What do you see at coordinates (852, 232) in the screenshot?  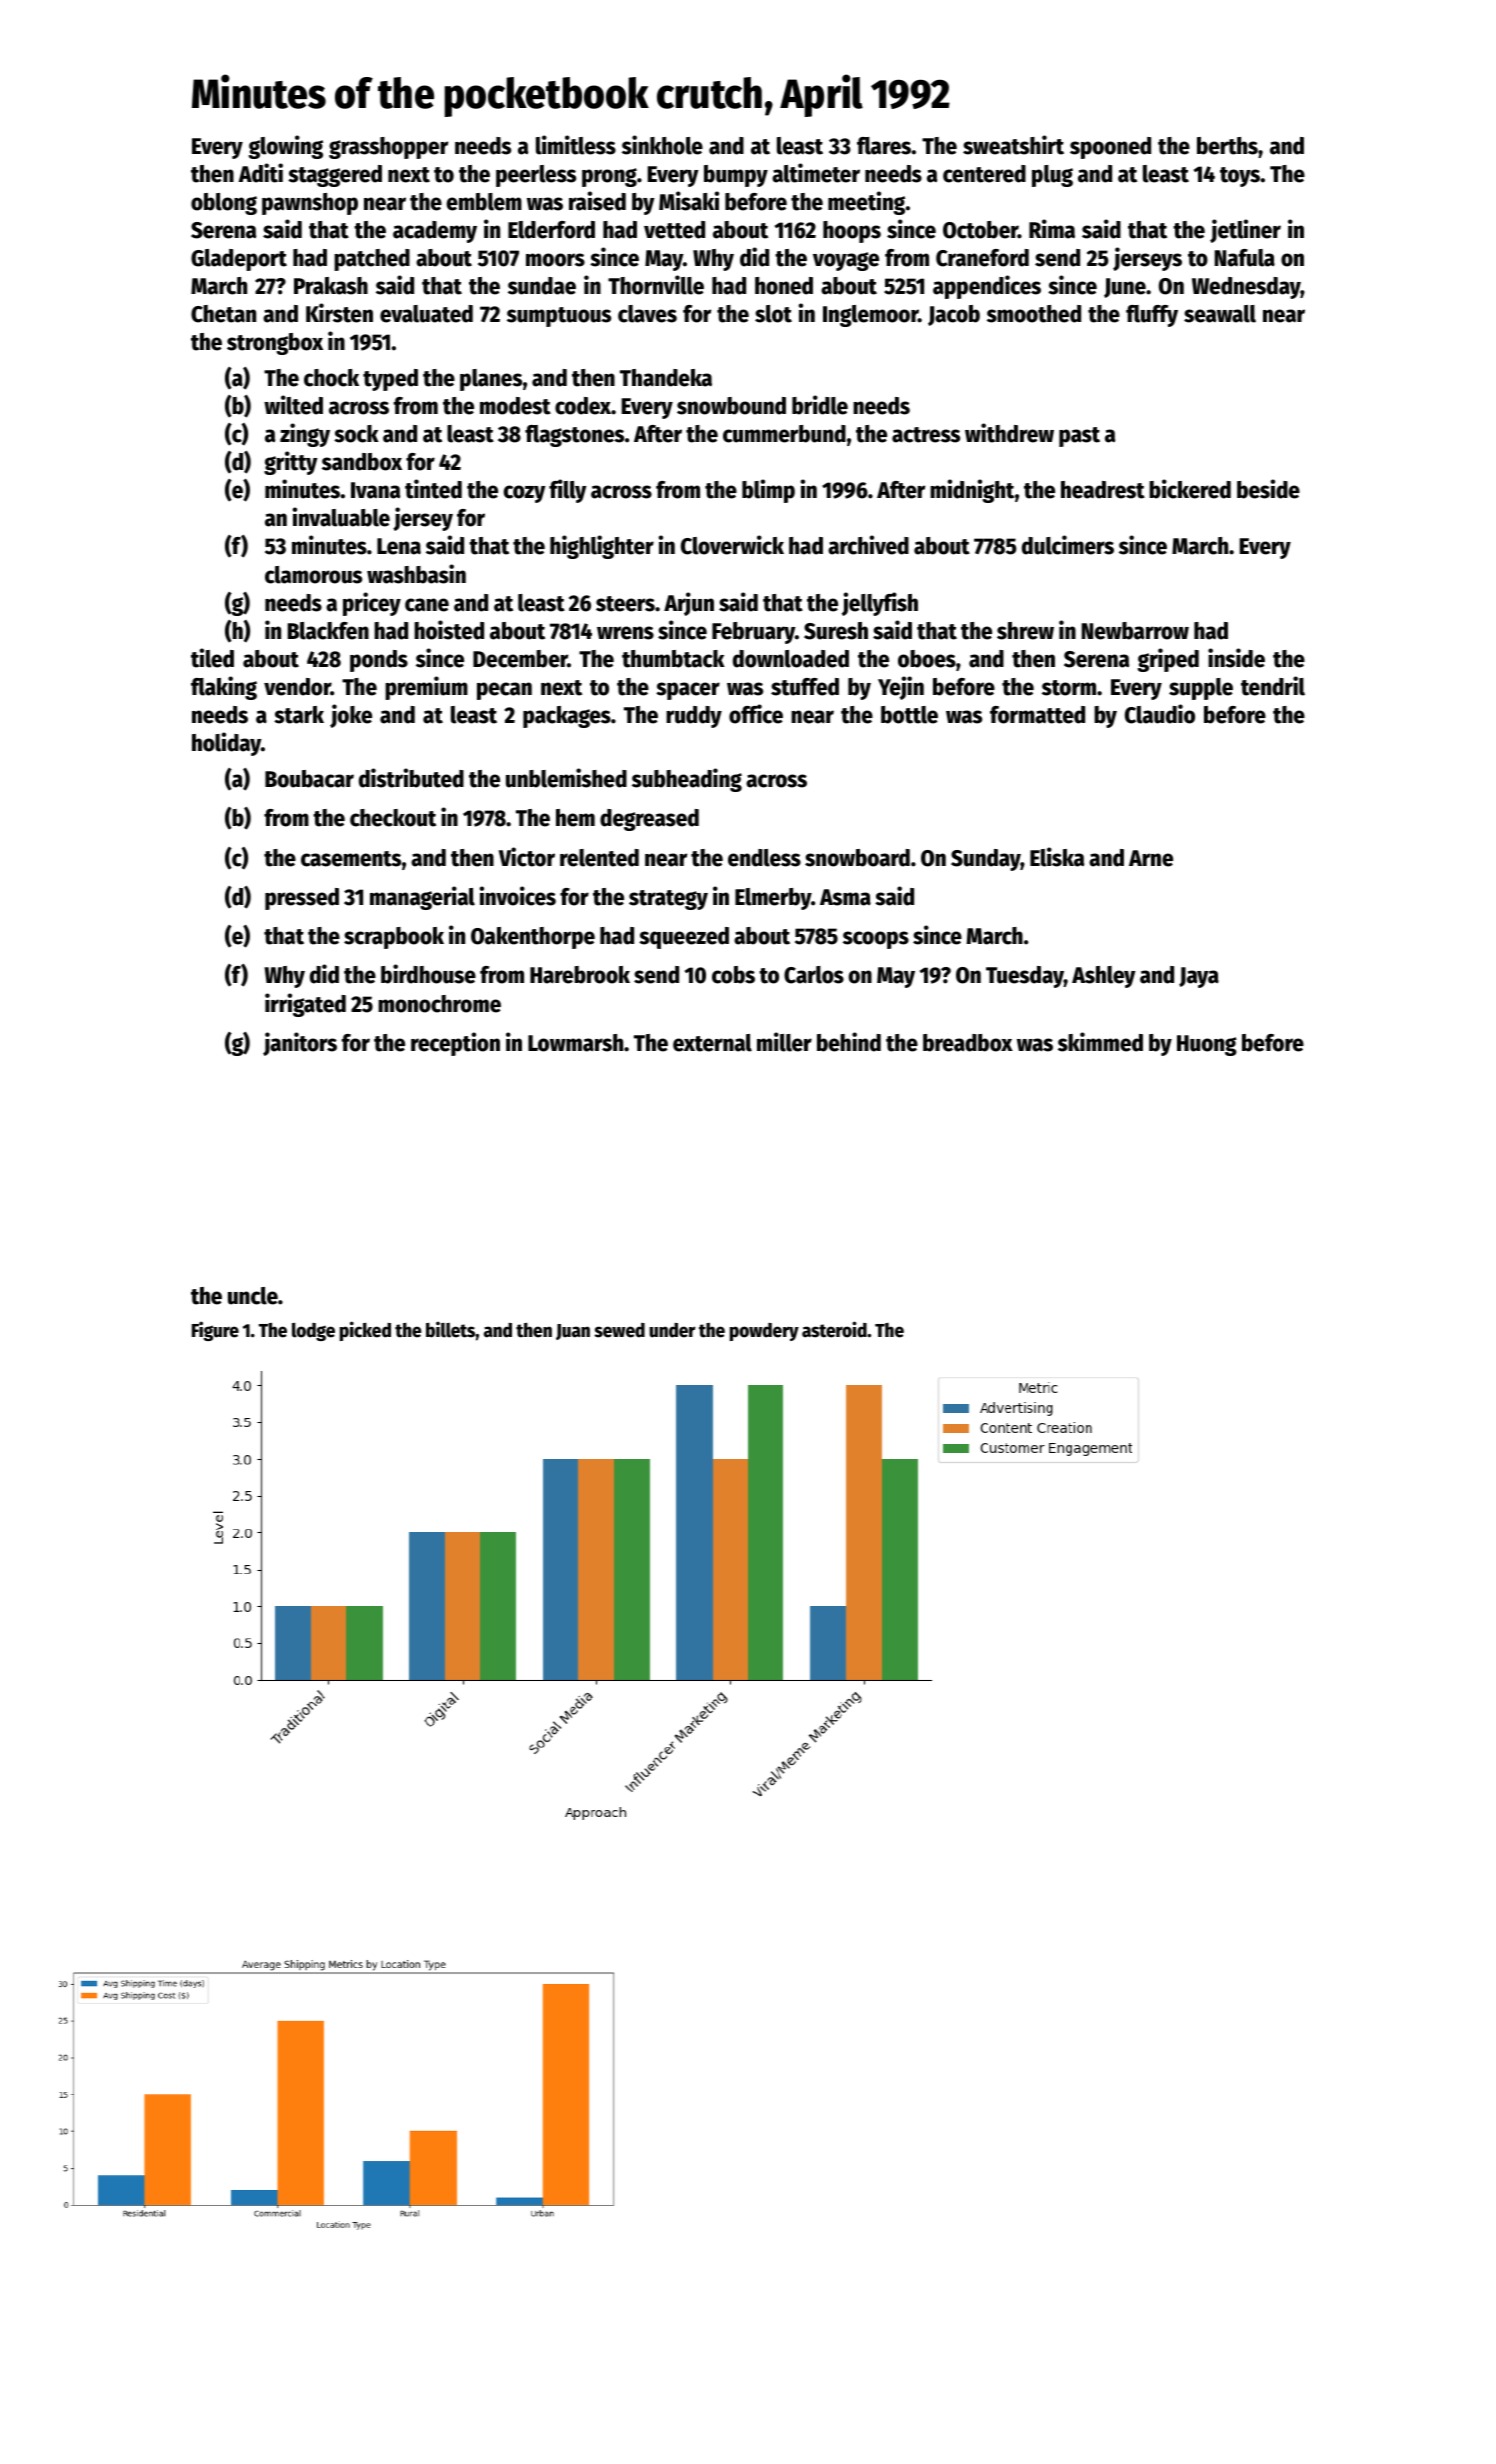 I see `hoops` at bounding box center [852, 232].
